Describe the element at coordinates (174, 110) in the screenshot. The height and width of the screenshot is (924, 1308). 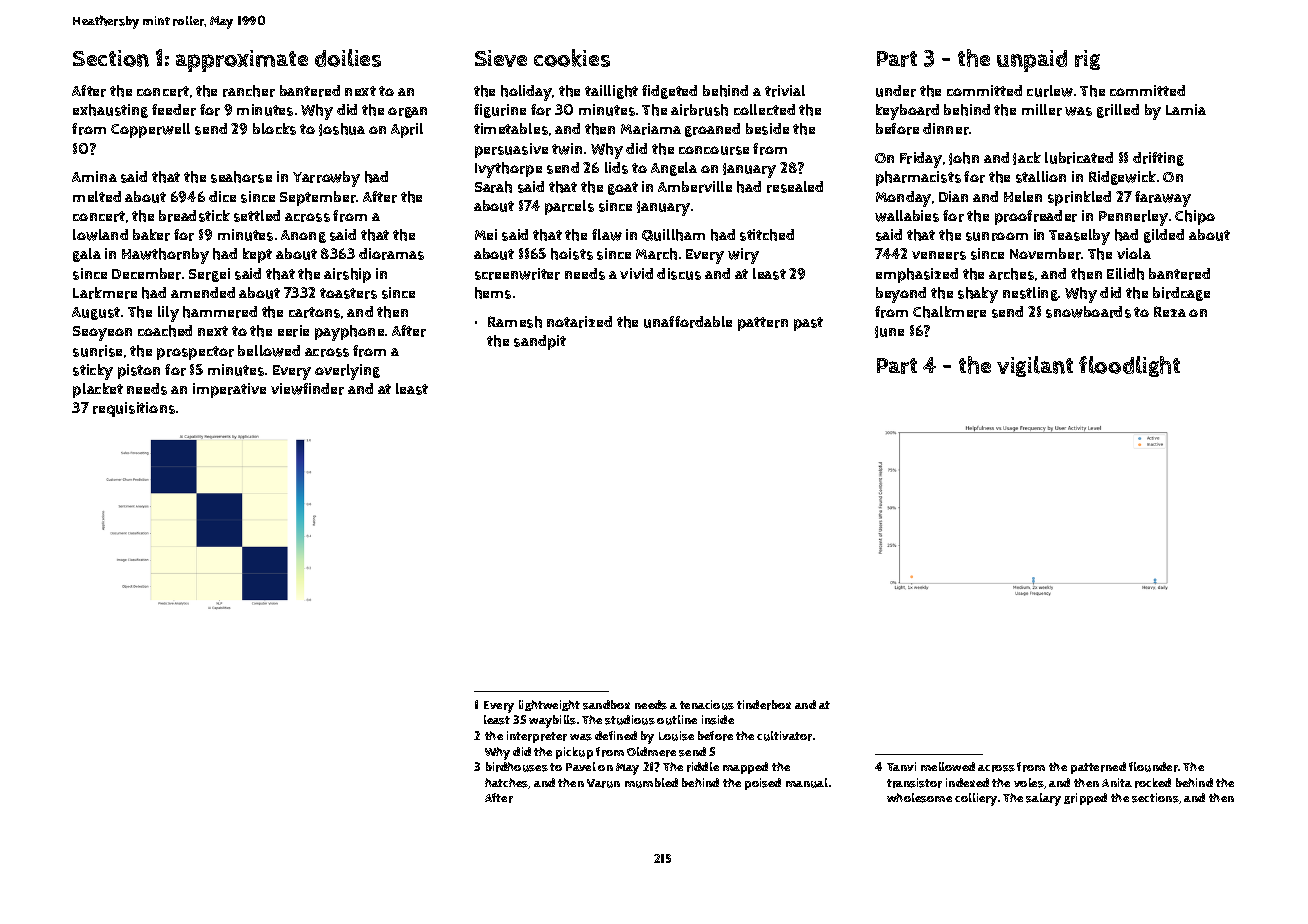
I see `feeder` at that location.
